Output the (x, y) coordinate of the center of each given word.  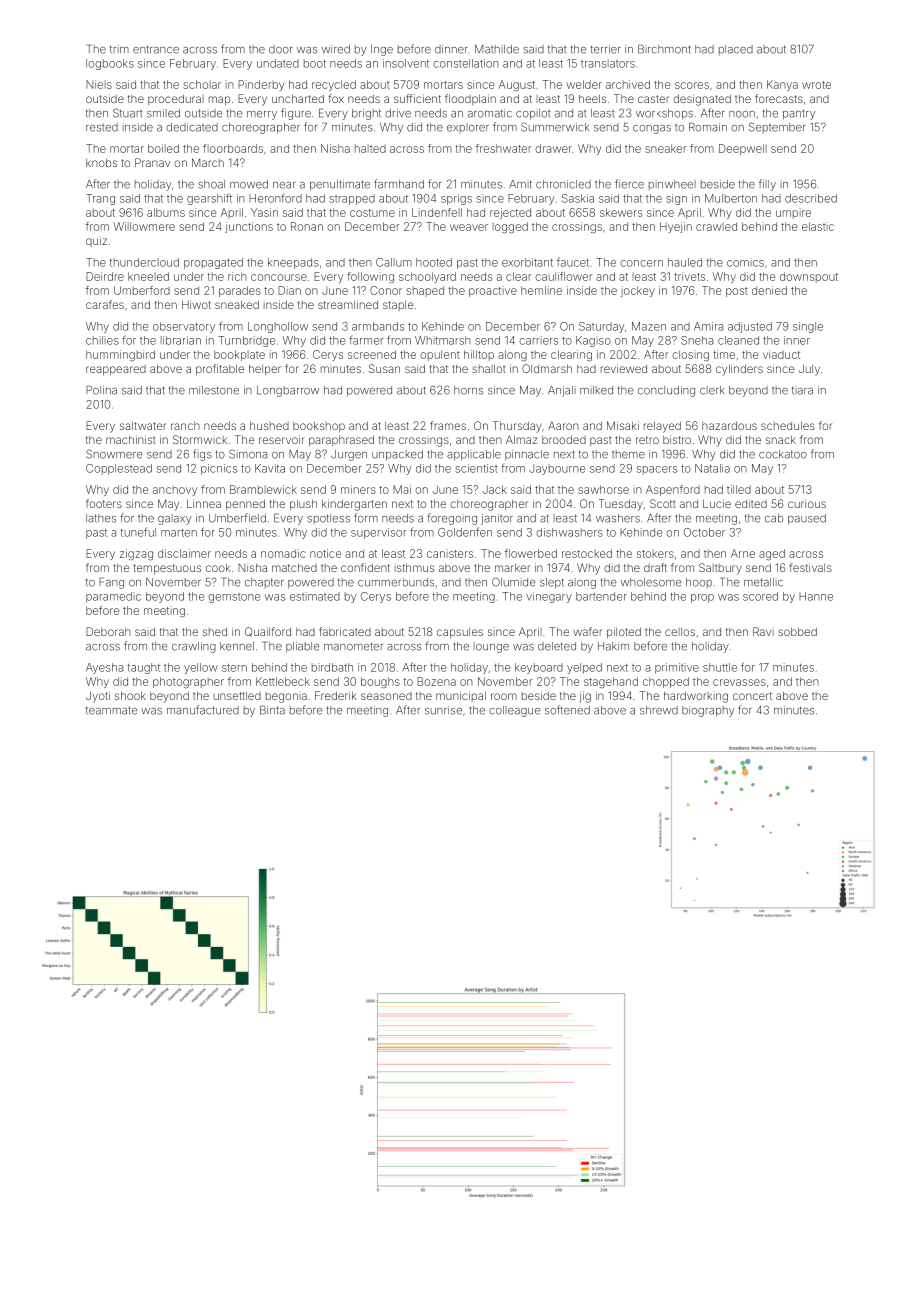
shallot (489, 368)
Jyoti (98, 697)
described (811, 198)
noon (742, 114)
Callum (394, 262)
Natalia (712, 468)
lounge (491, 647)
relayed (662, 427)
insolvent (406, 63)
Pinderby (261, 85)
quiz (96, 241)
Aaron (563, 425)
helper (265, 369)
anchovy (175, 491)
